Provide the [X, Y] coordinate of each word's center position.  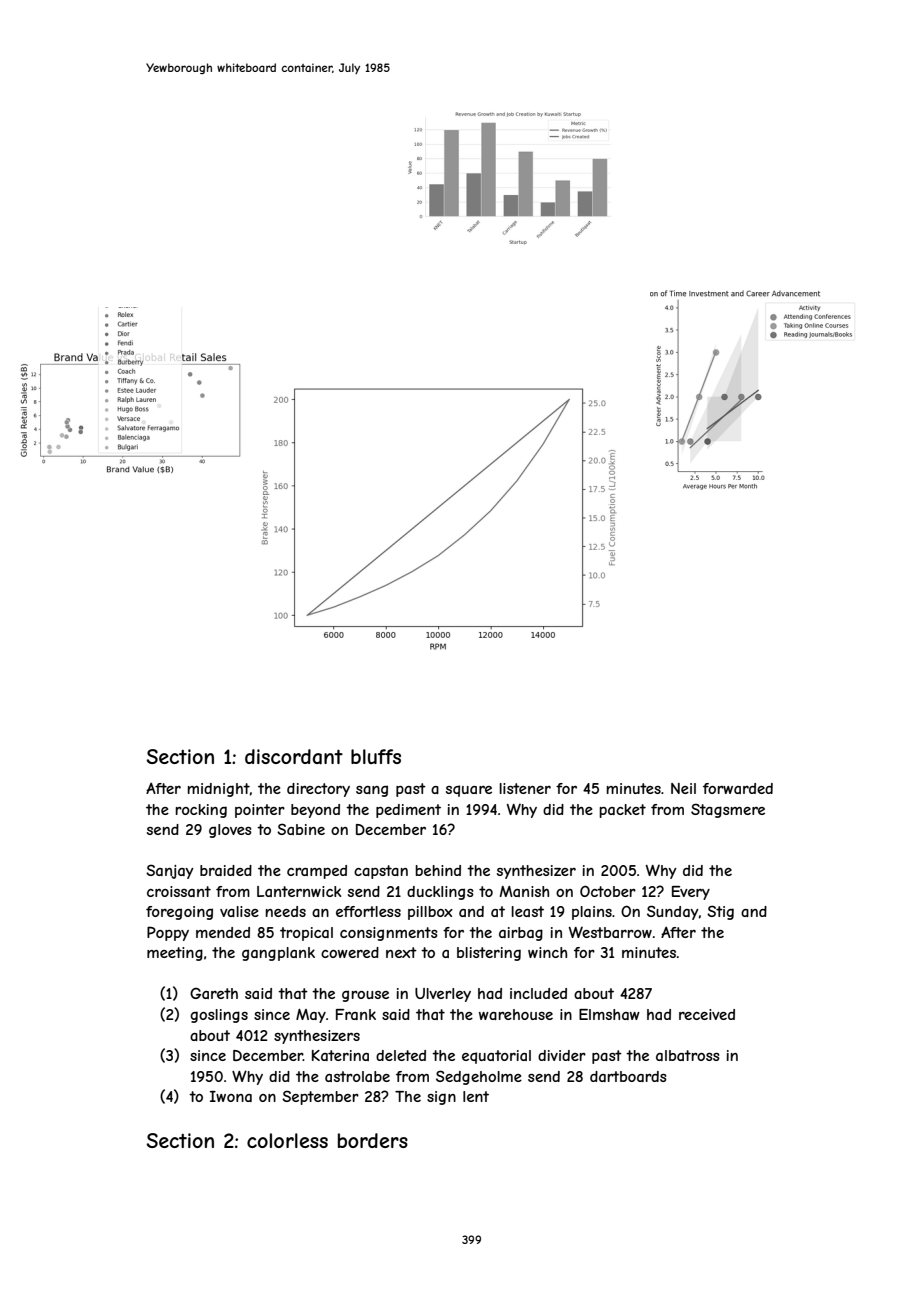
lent [476, 1096]
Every [691, 893]
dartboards [628, 1076]
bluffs [376, 756]
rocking [201, 811]
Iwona [231, 1096]
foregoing [179, 913]
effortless [368, 911]
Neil [683, 788]
